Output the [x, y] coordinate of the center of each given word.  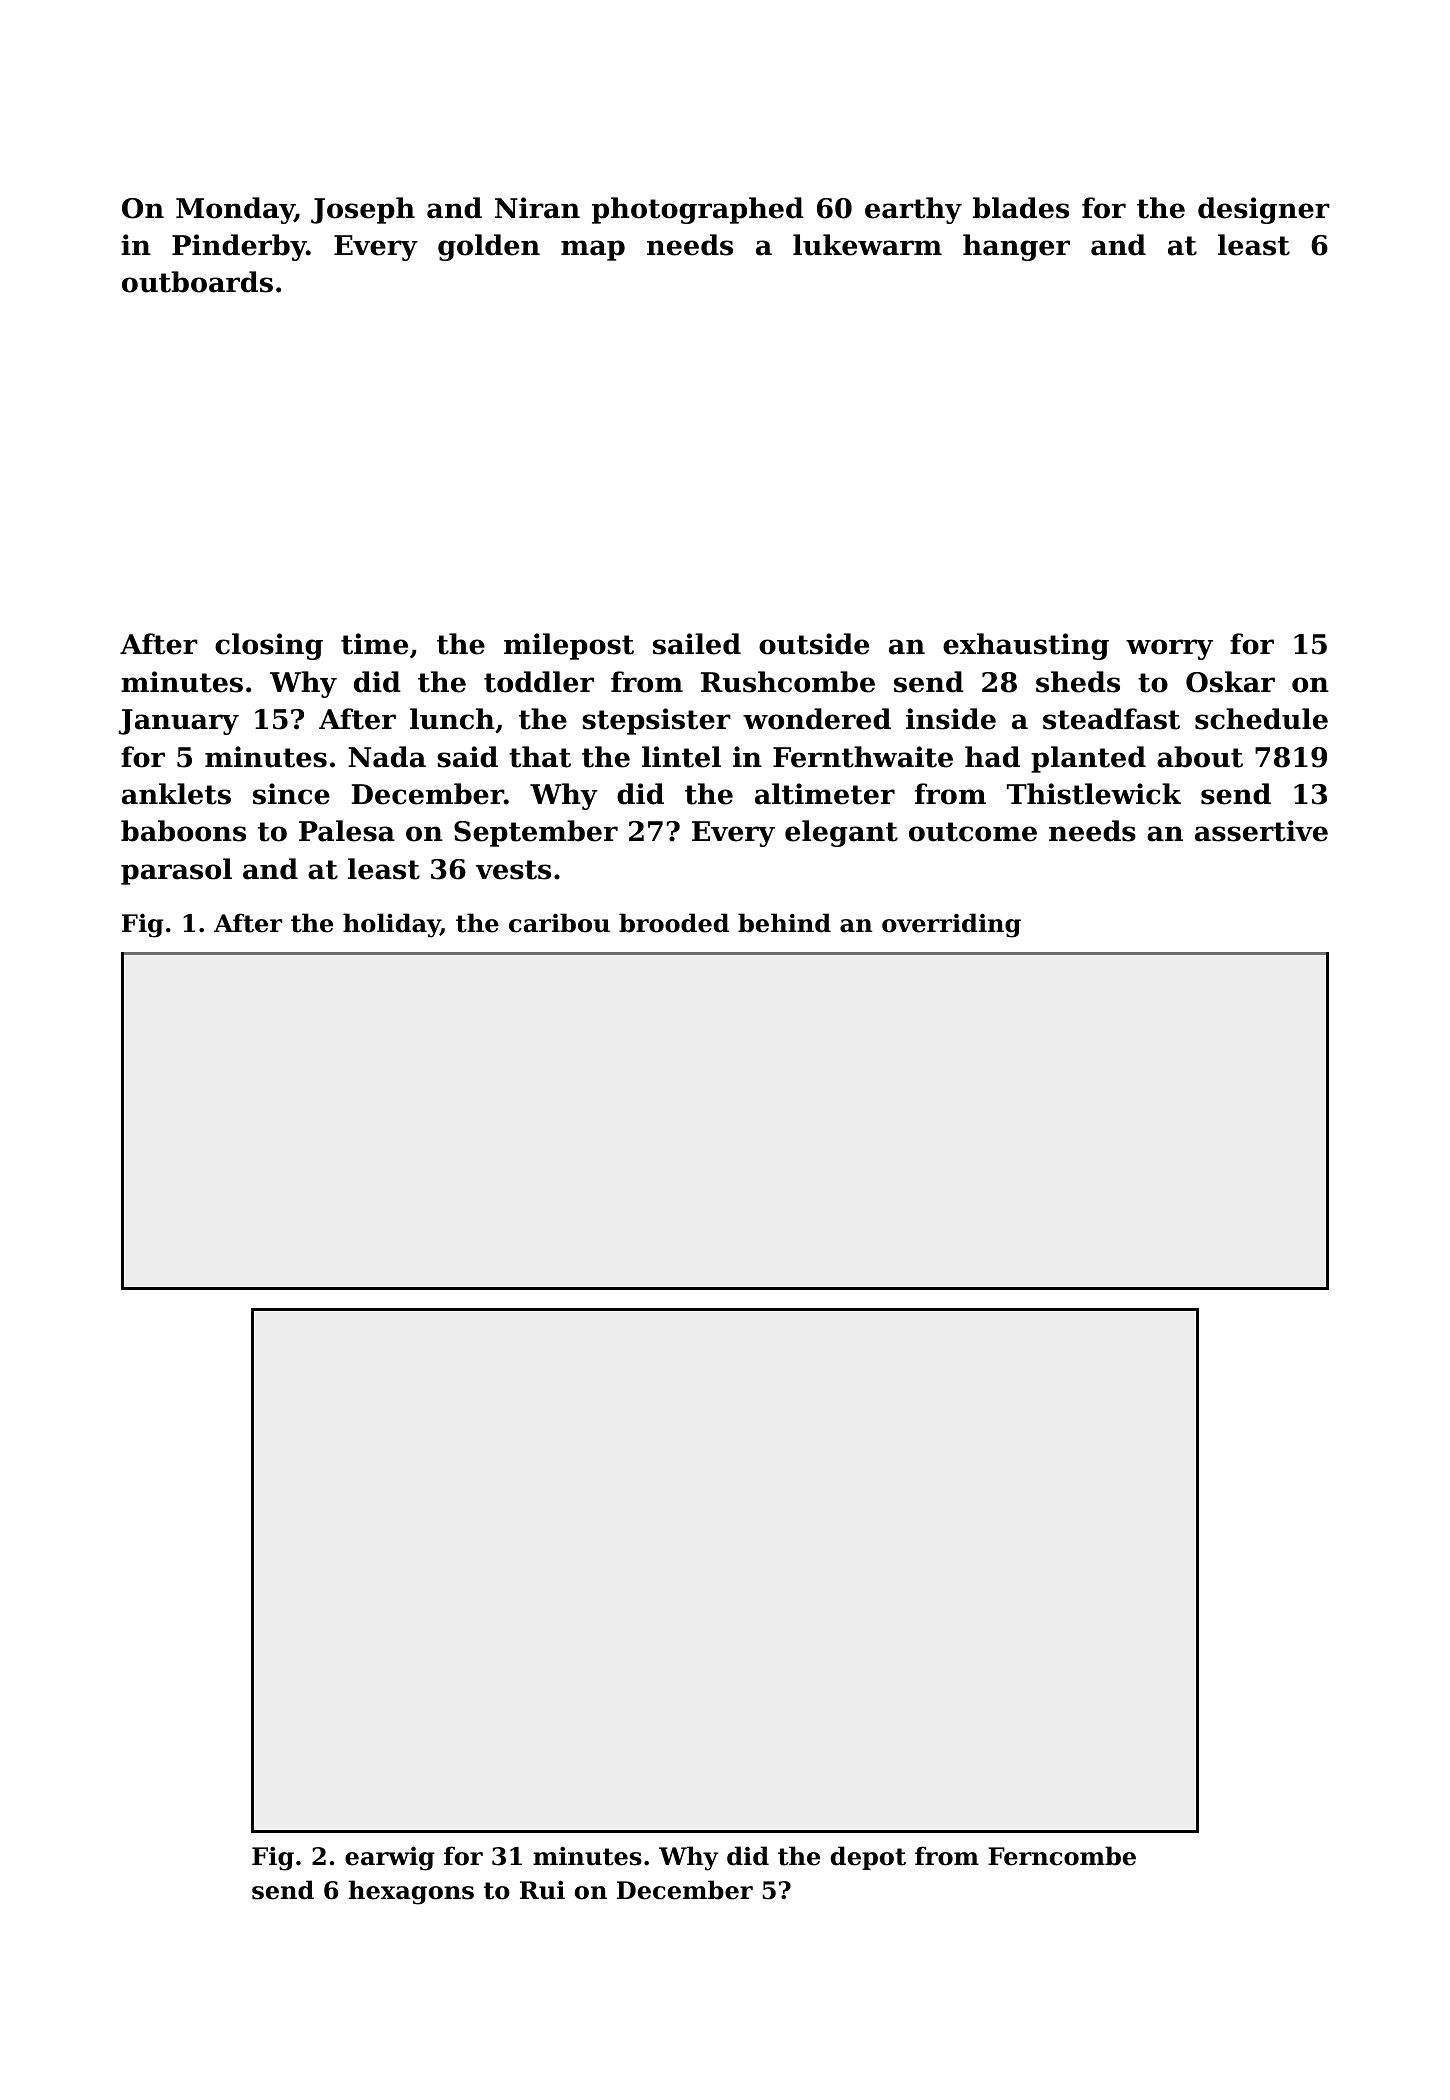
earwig [390, 1858]
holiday [392, 925]
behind [784, 923]
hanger [1016, 247]
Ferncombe [1062, 1856]
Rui [542, 1890]
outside [814, 644]
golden [489, 247]
